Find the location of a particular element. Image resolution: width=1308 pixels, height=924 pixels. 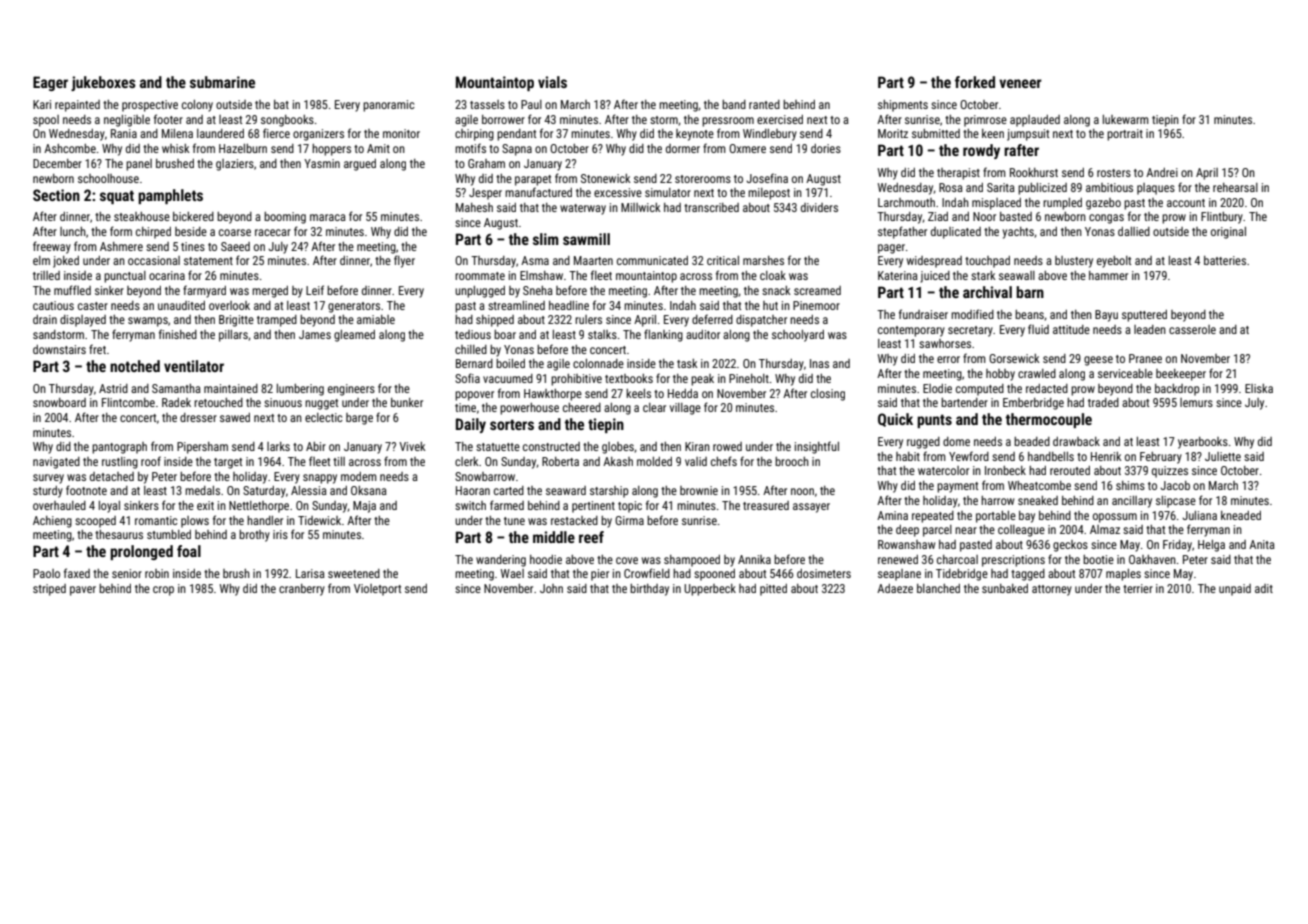

Rosa is located at coordinates (951, 187).
